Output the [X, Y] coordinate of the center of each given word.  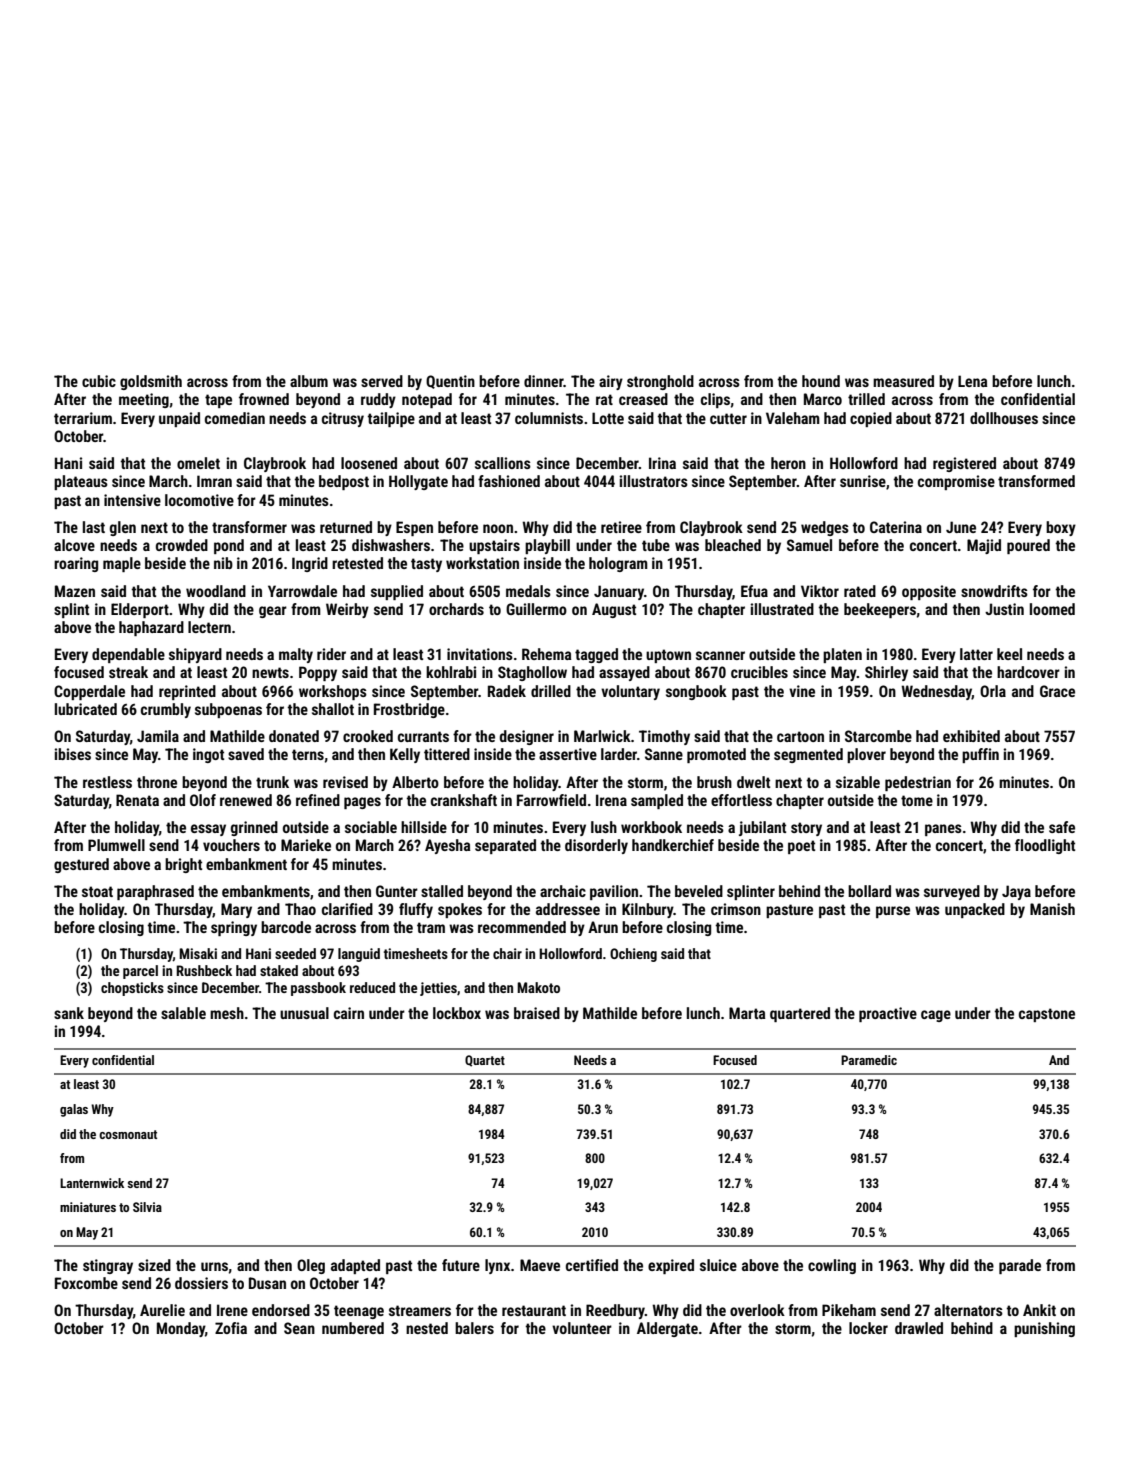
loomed [1052, 609]
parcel [140, 972]
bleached [733, 545]
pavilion [614, 892]
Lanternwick [92, 1183]
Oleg [311, 1266]
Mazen [75, 591]
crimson [736, 909]
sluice [718, 1265]
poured [1028, 546]
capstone [1047, 1015]
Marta [747, 1013]
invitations [480, 654]
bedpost [344, 482]
